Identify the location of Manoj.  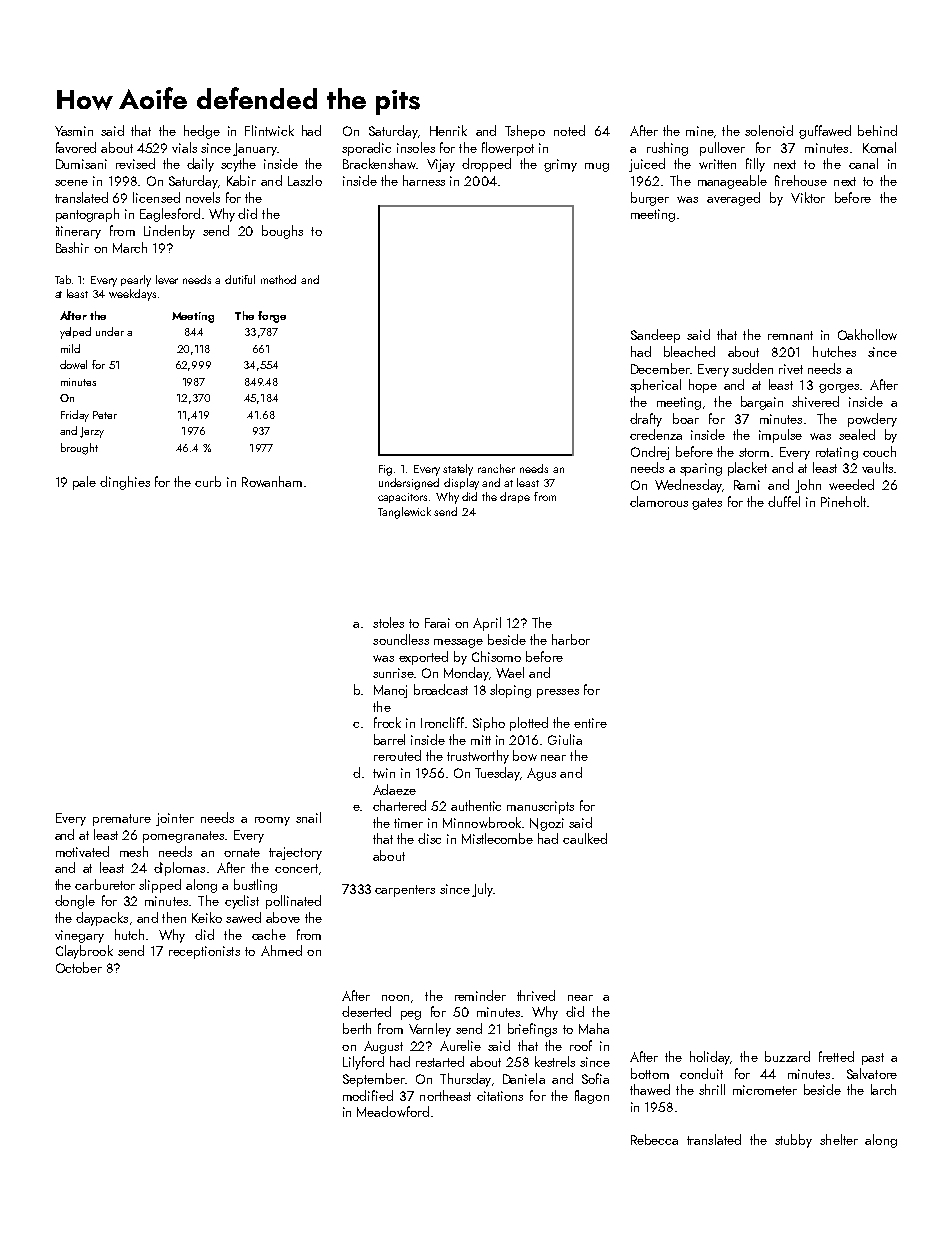
(390, 691).
